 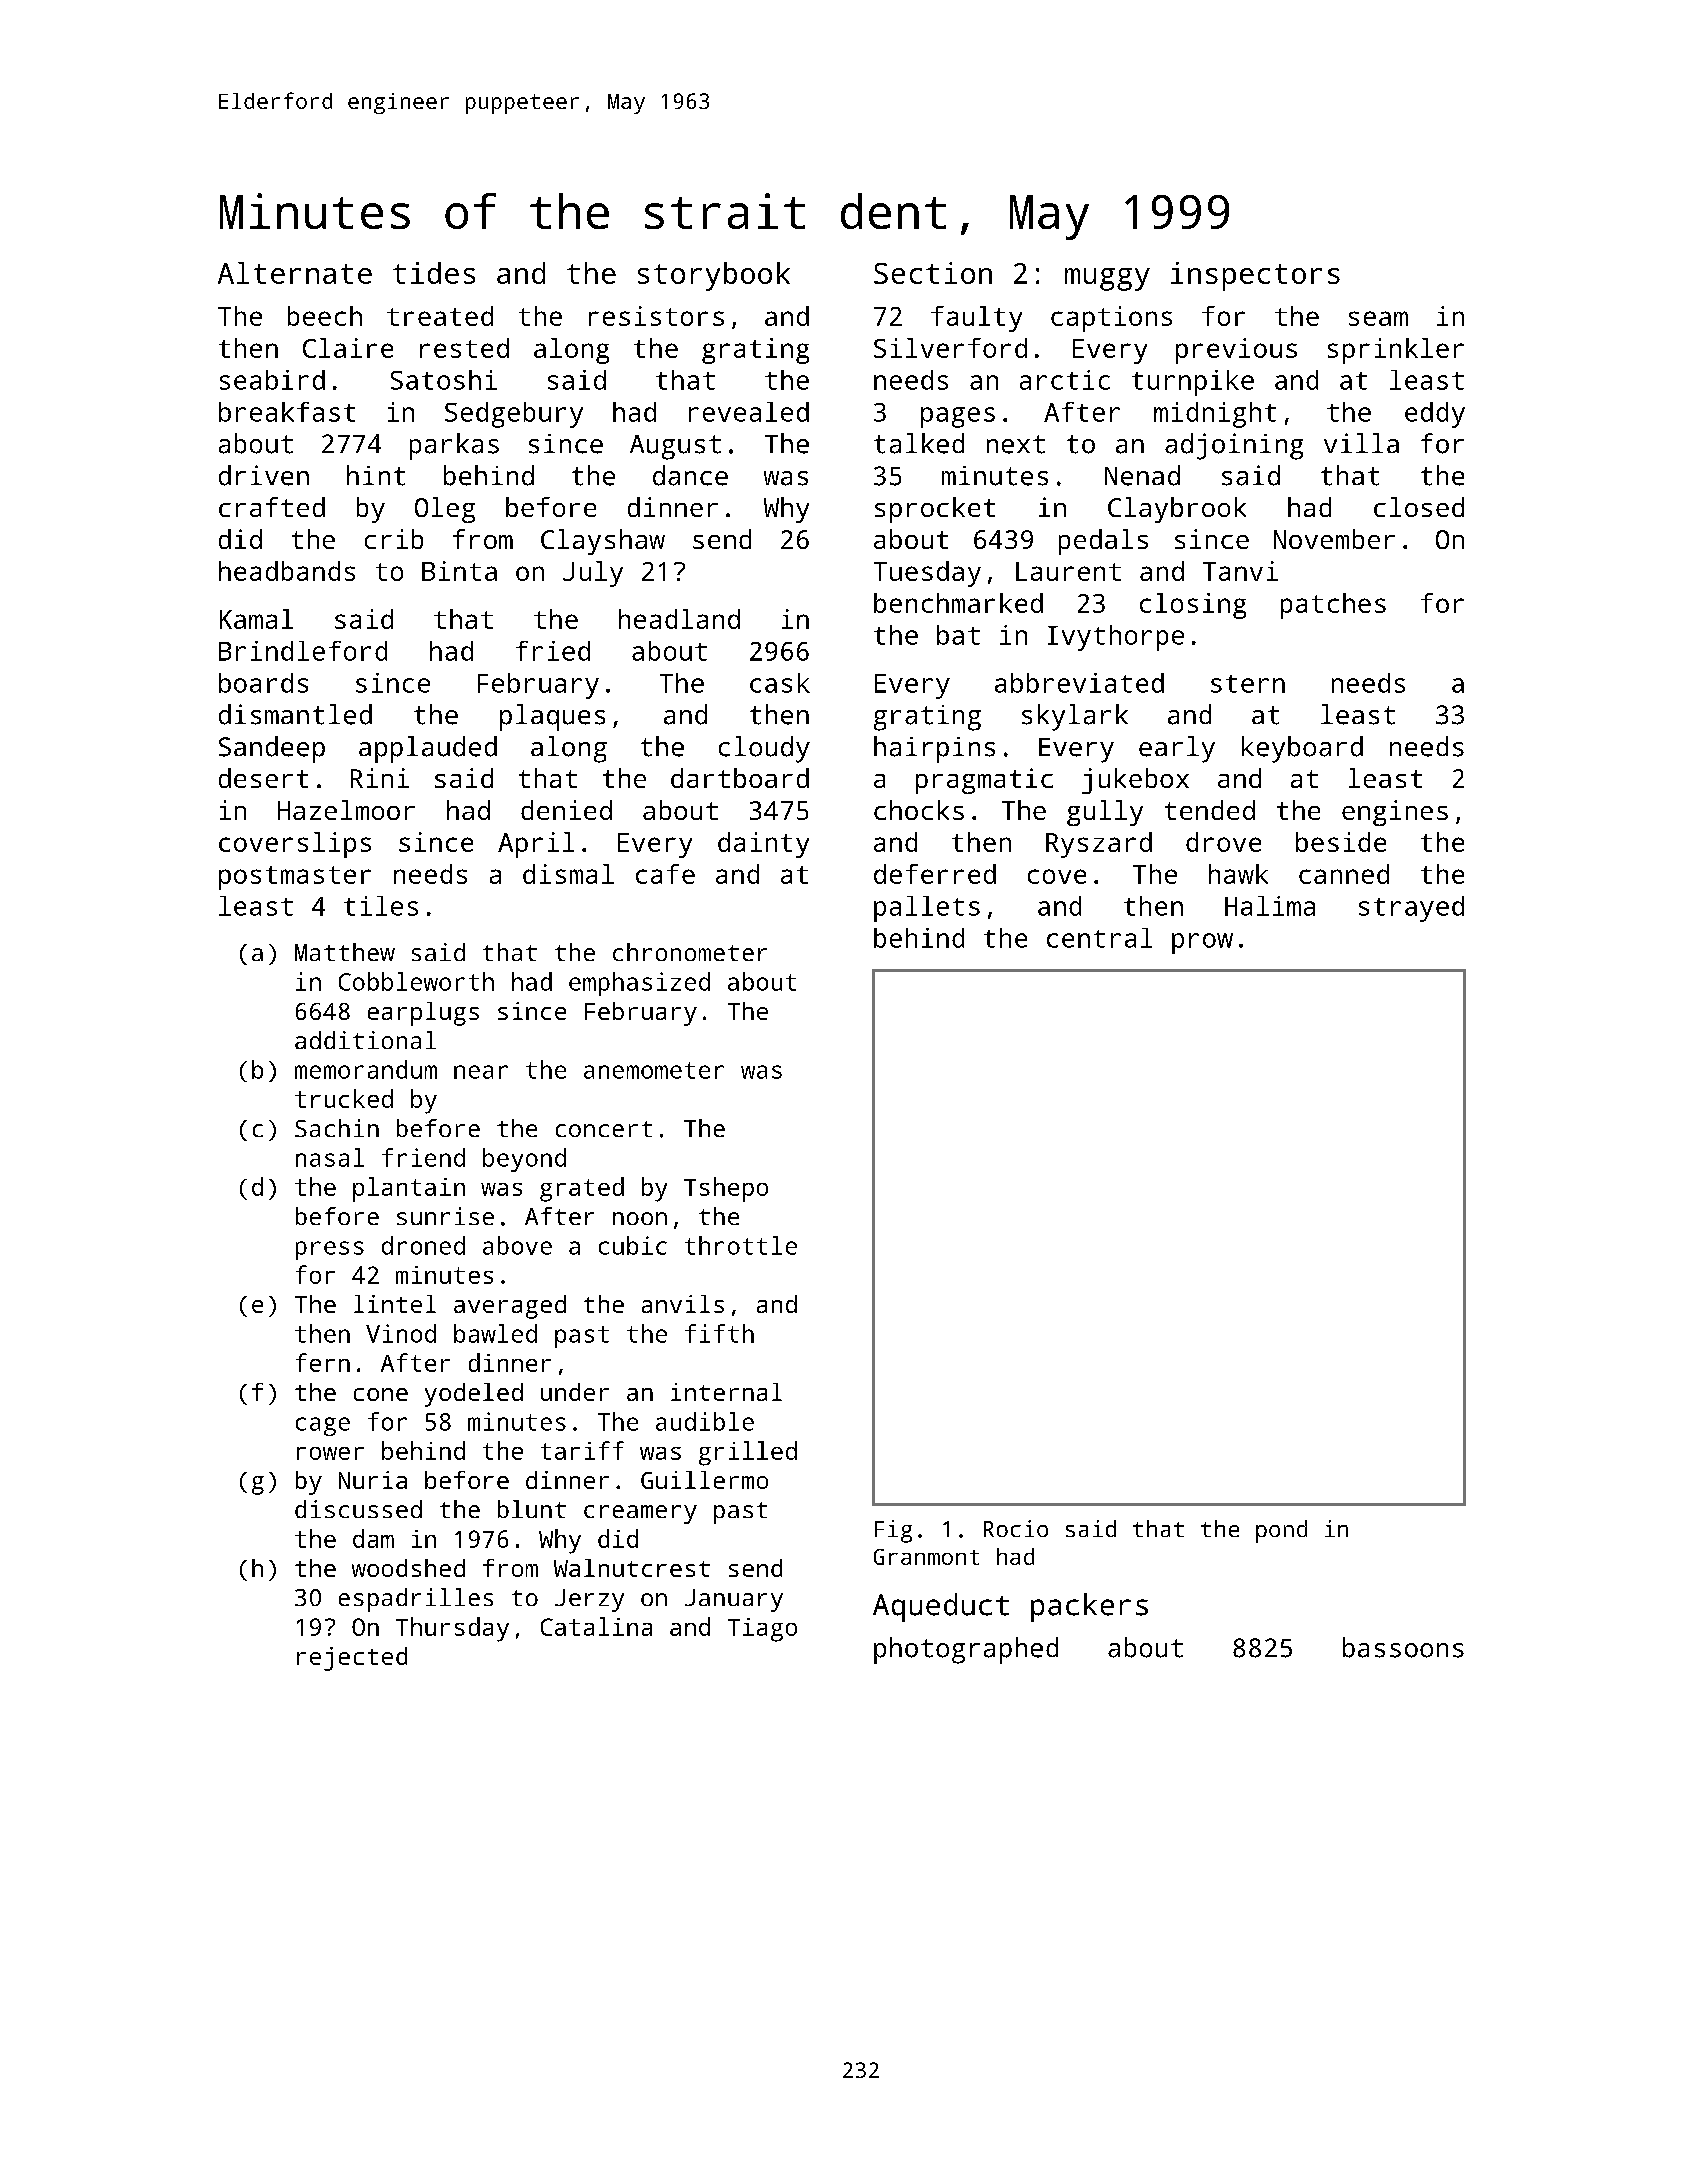 What do you see at coordinates (1255, 276) in the screenshot?
I see `inspectors` at bounding box center [1255, 276].
